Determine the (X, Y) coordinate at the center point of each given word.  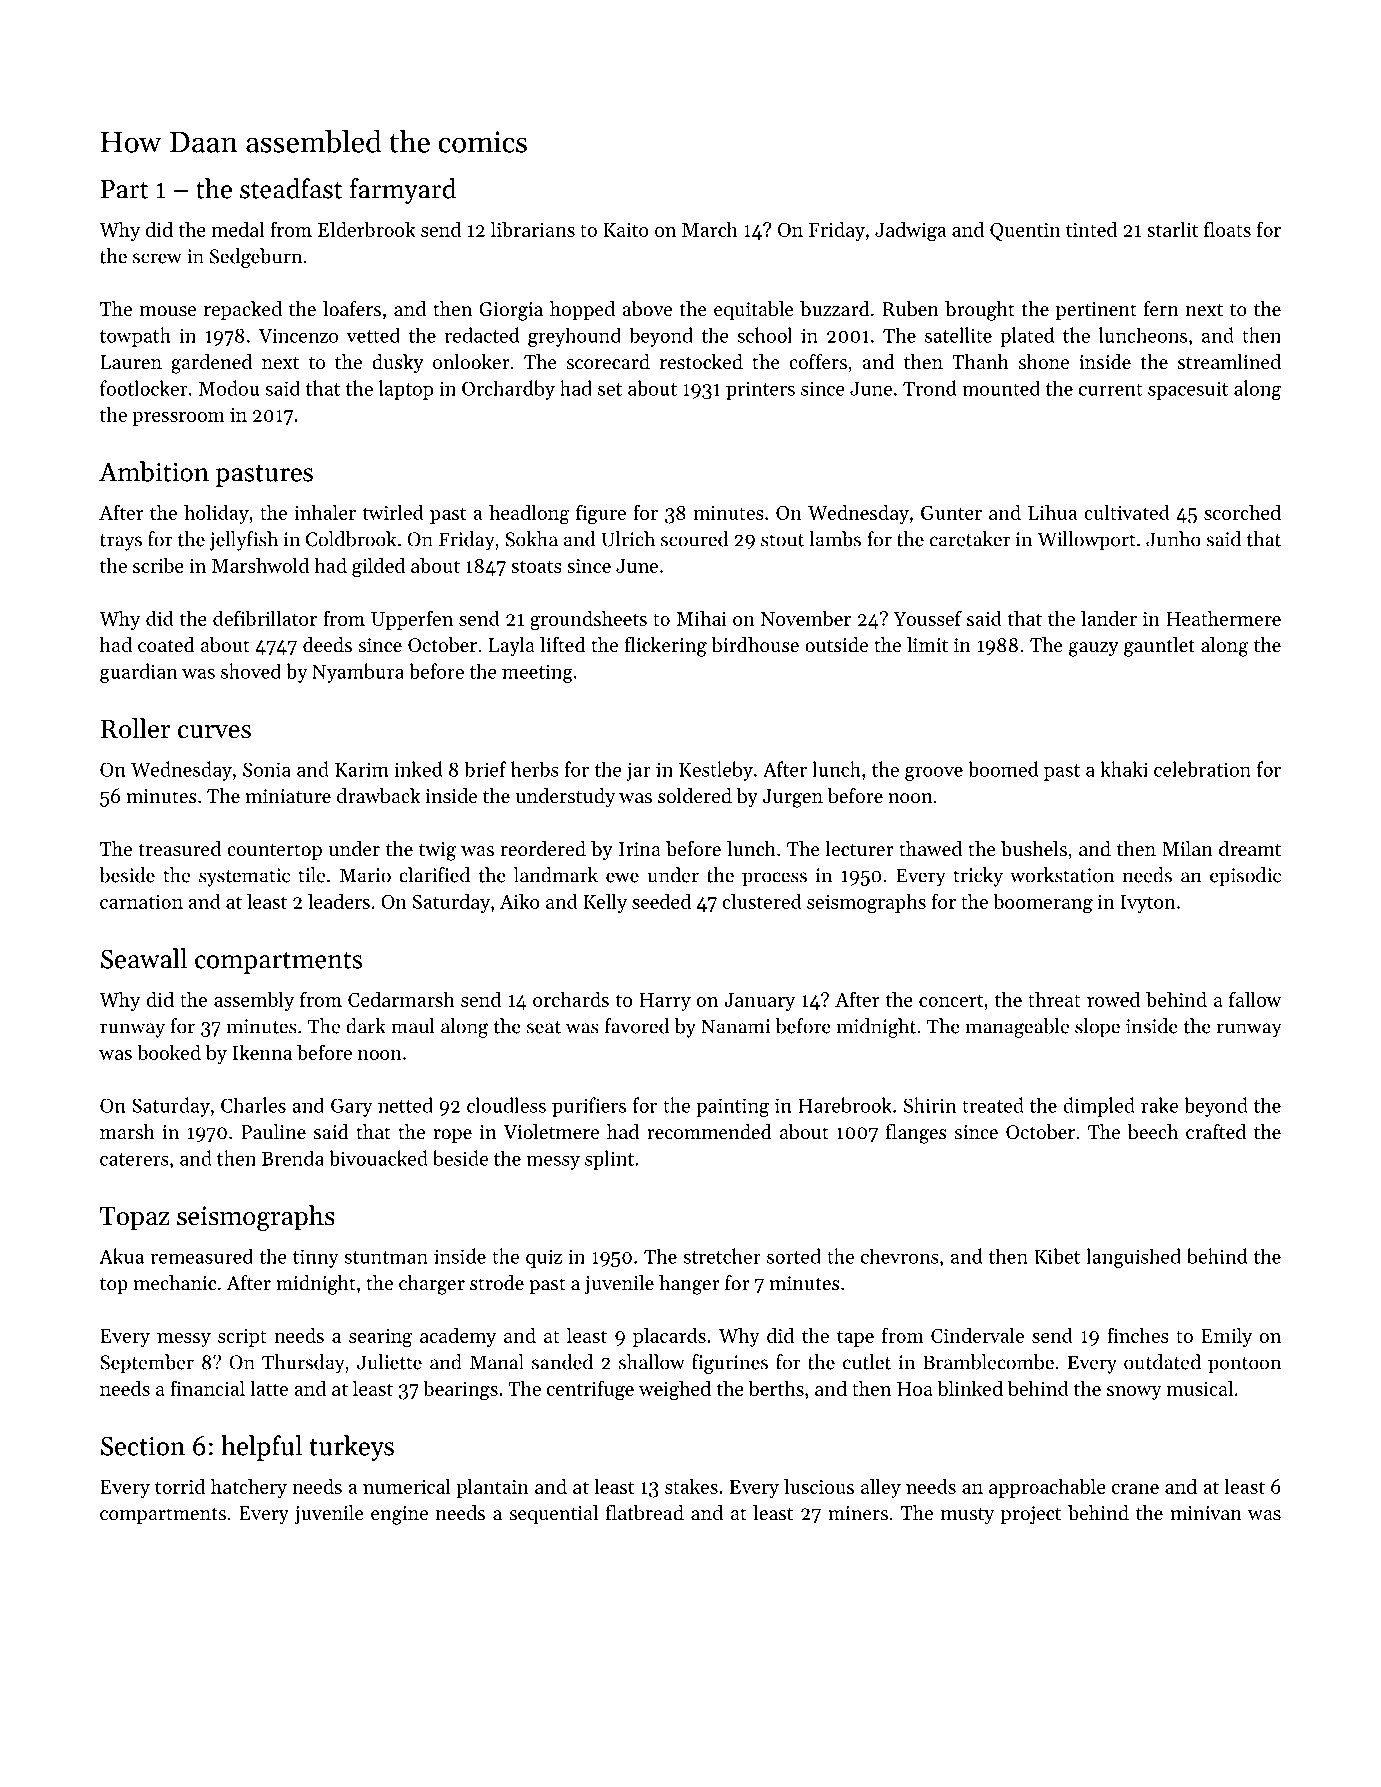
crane (1135, 1489)
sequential (553, 1515)
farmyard (403, 191)
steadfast (291, 188)
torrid (180, 1486)
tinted (1091, 229)
